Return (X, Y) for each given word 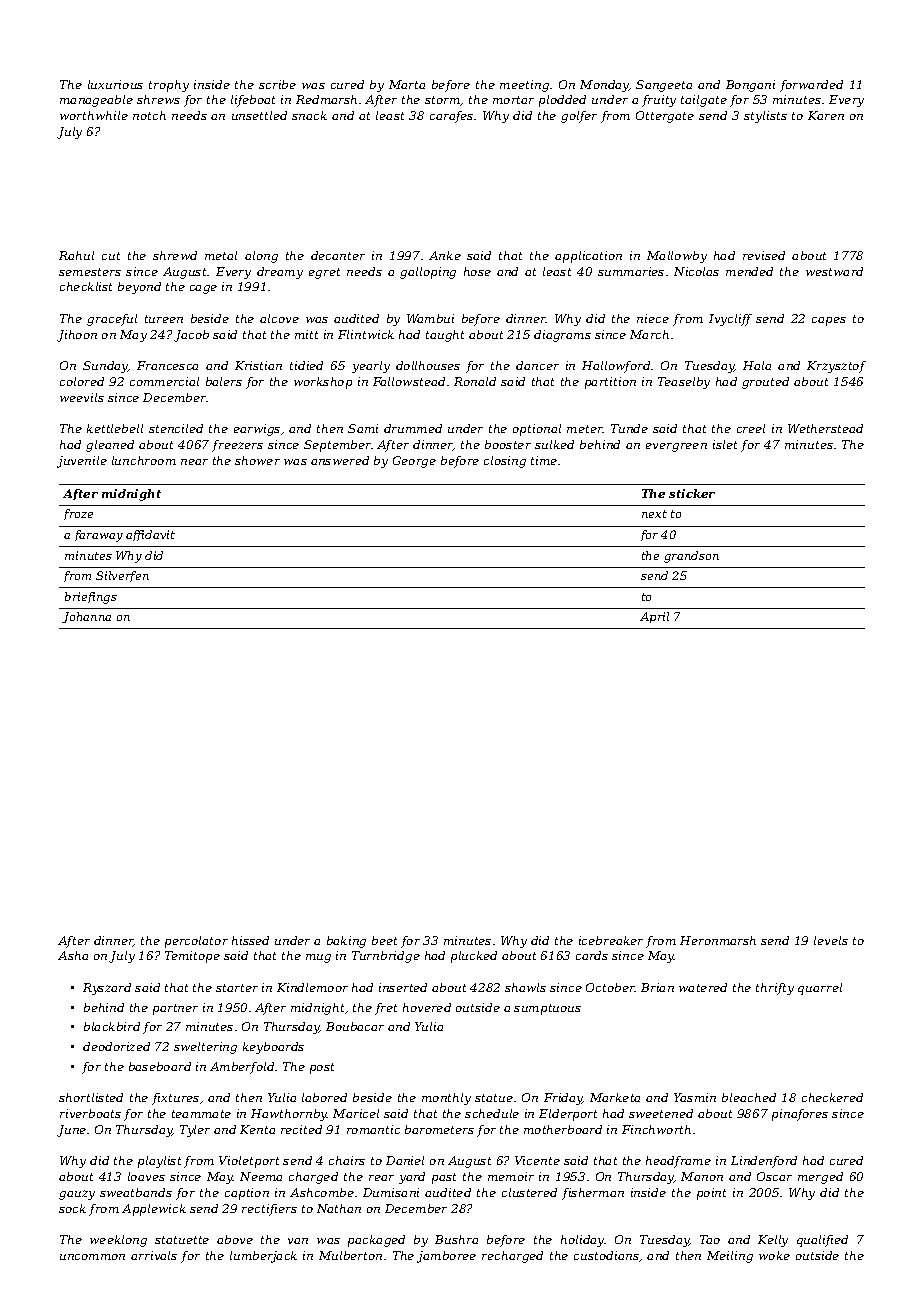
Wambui (430, 318)
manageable (96, 101)
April (654, 617)
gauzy (77, 1195)
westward (834, 271)
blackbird (112, 1026)
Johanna (86, 617)
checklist (86, 286)
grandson (691, 557)
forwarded (811, 86)
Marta (407, 84)
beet (384, 940)
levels (831, 940)
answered (340, 460)
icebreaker (611, 940)
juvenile (82, 462)
